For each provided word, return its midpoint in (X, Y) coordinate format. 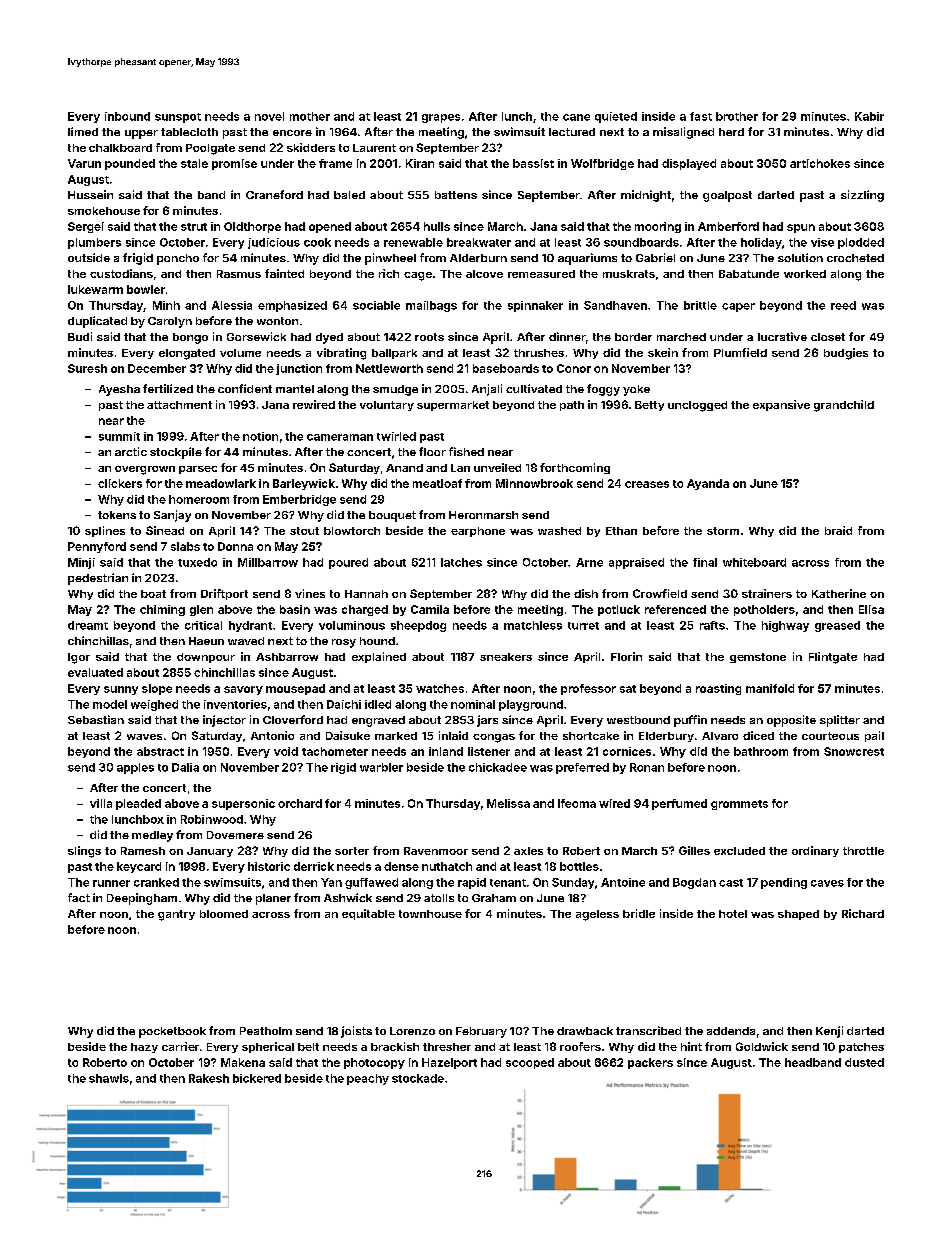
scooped (530, 1063)
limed (83, 131)
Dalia (185, 767)
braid (838, 530)
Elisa (871, 609)
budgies (846, 354)
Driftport (224, 594)
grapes (441, 118)
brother (737, 116)
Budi (80, 336)
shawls (109, 1078)
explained (379, 657)
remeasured (541, 274)
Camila (430, 609)
